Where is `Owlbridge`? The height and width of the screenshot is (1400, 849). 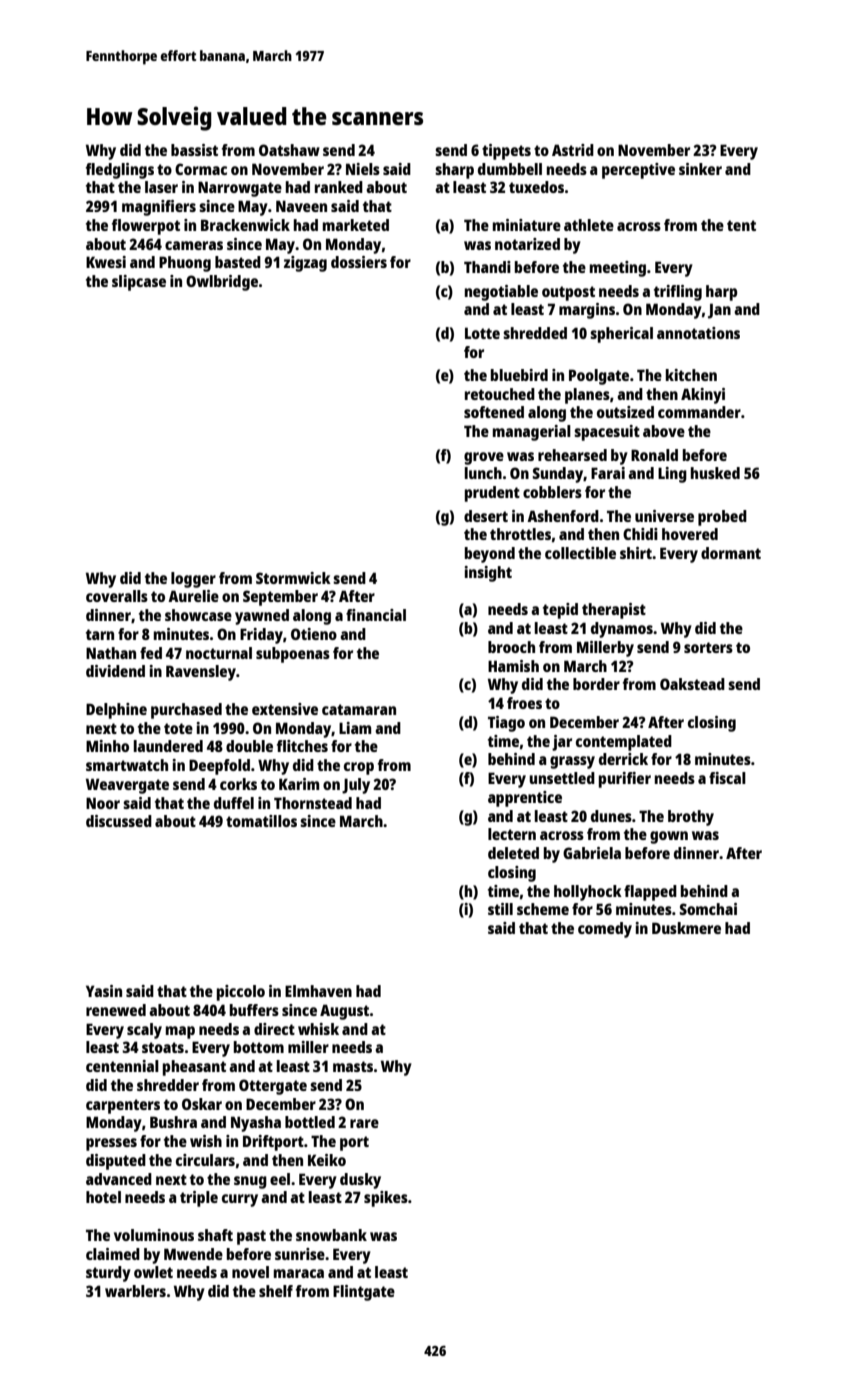
Owlbridge is located at coordinates (222, 283).
